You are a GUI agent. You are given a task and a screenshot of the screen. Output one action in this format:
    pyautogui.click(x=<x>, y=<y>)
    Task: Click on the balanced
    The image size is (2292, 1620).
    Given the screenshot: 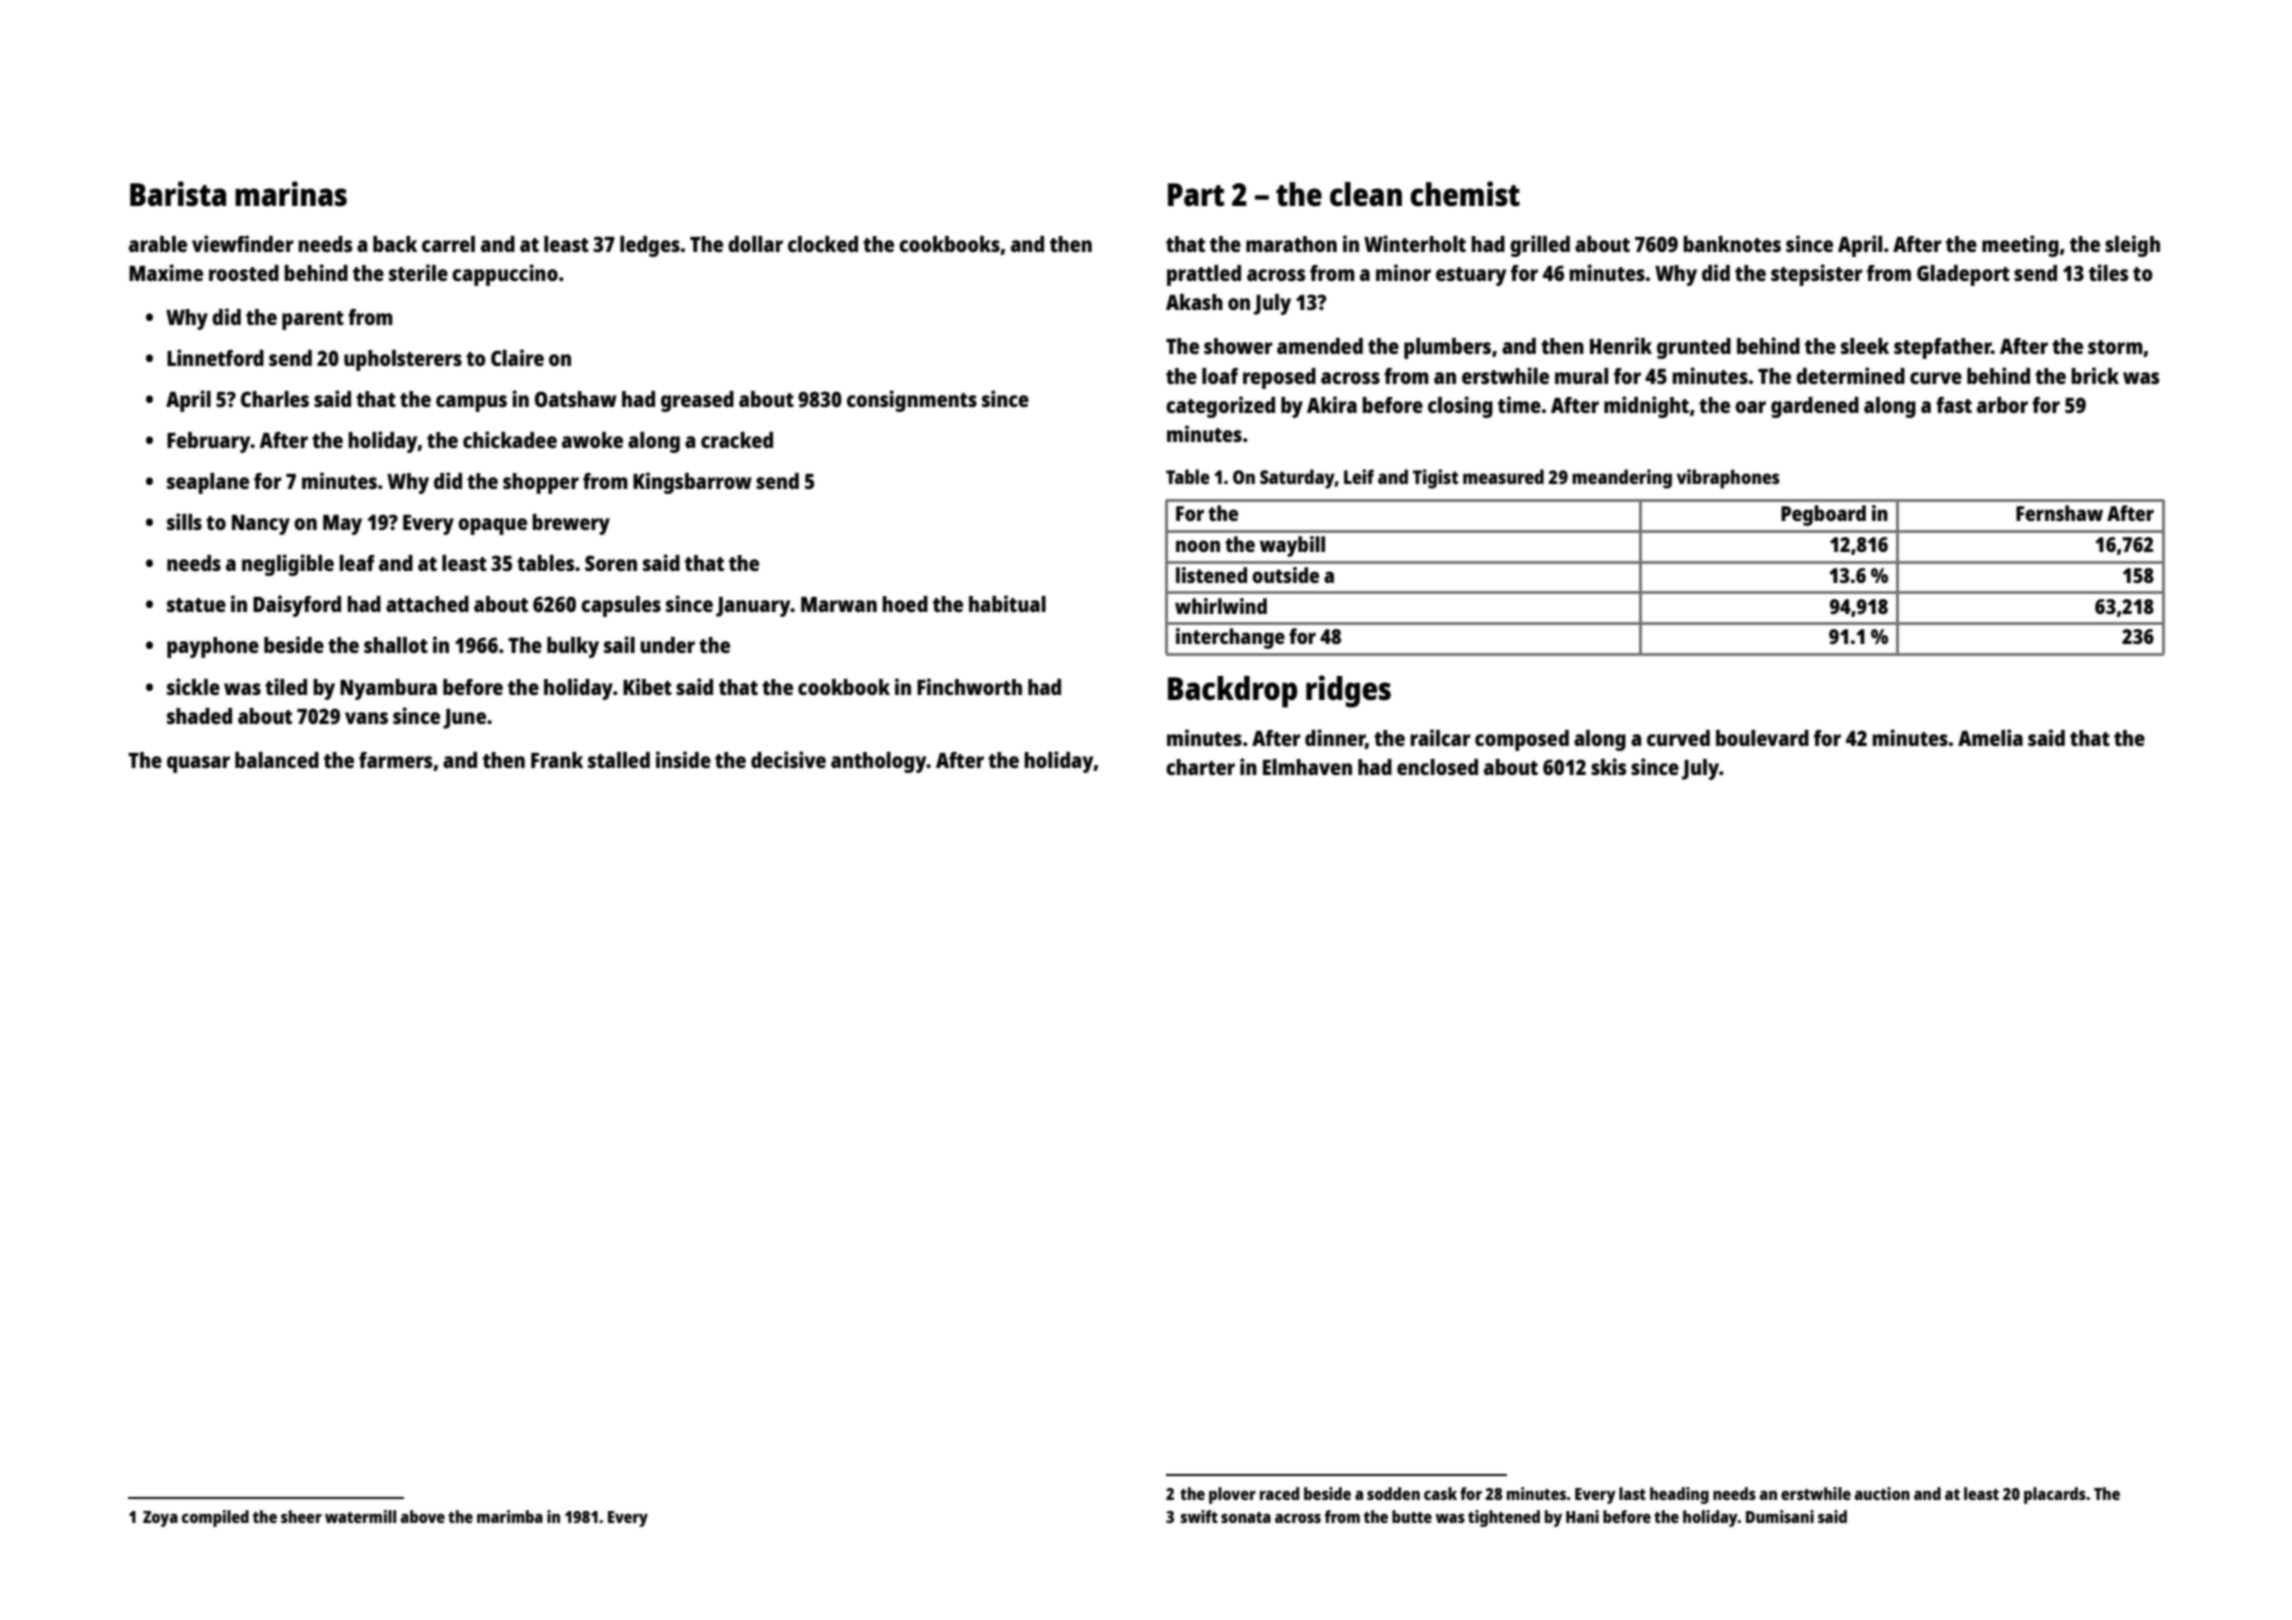 What is the action you would take?
    pyautogui.click(x=277, y=760)
